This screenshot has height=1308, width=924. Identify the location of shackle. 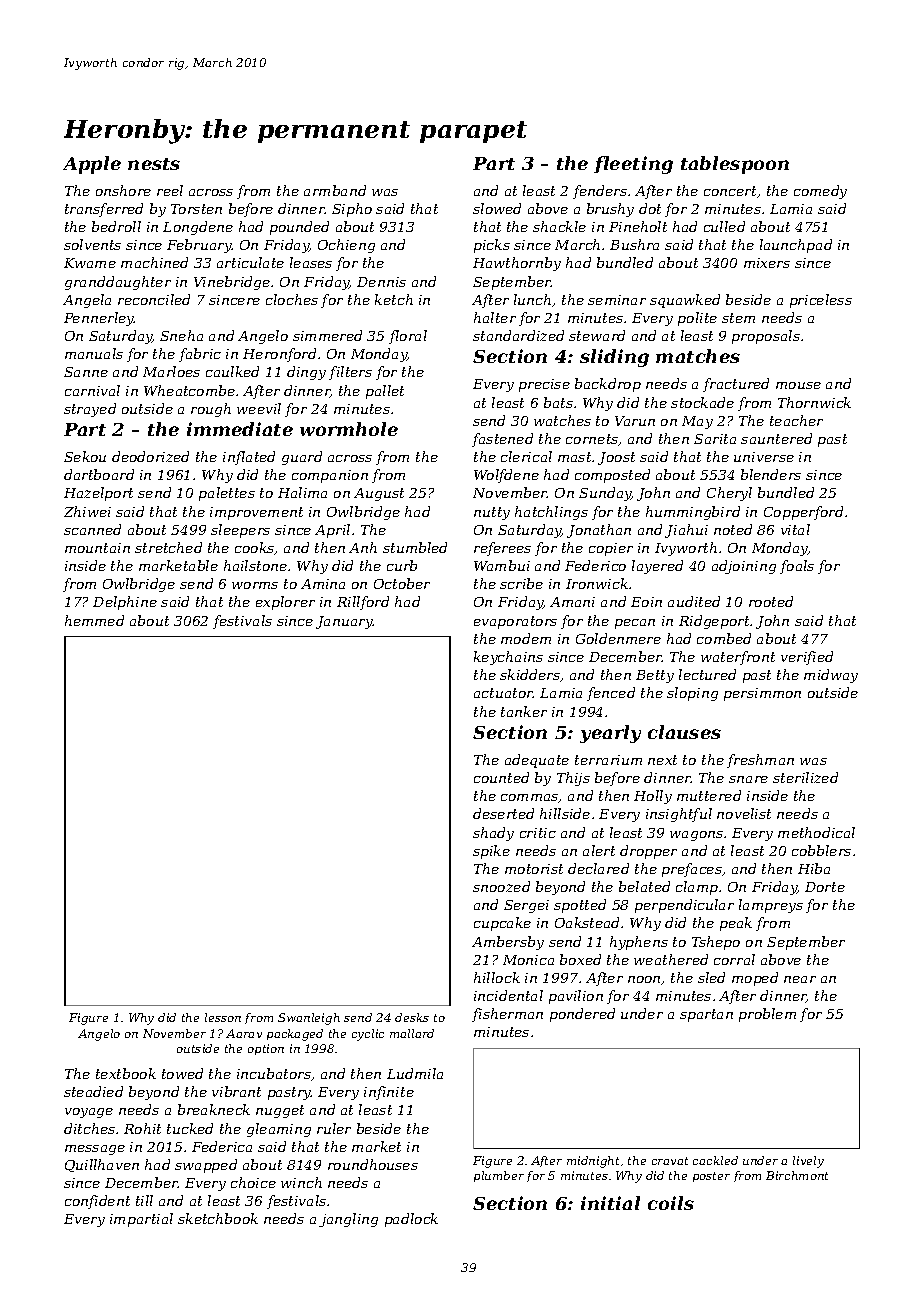
(559, 226).
